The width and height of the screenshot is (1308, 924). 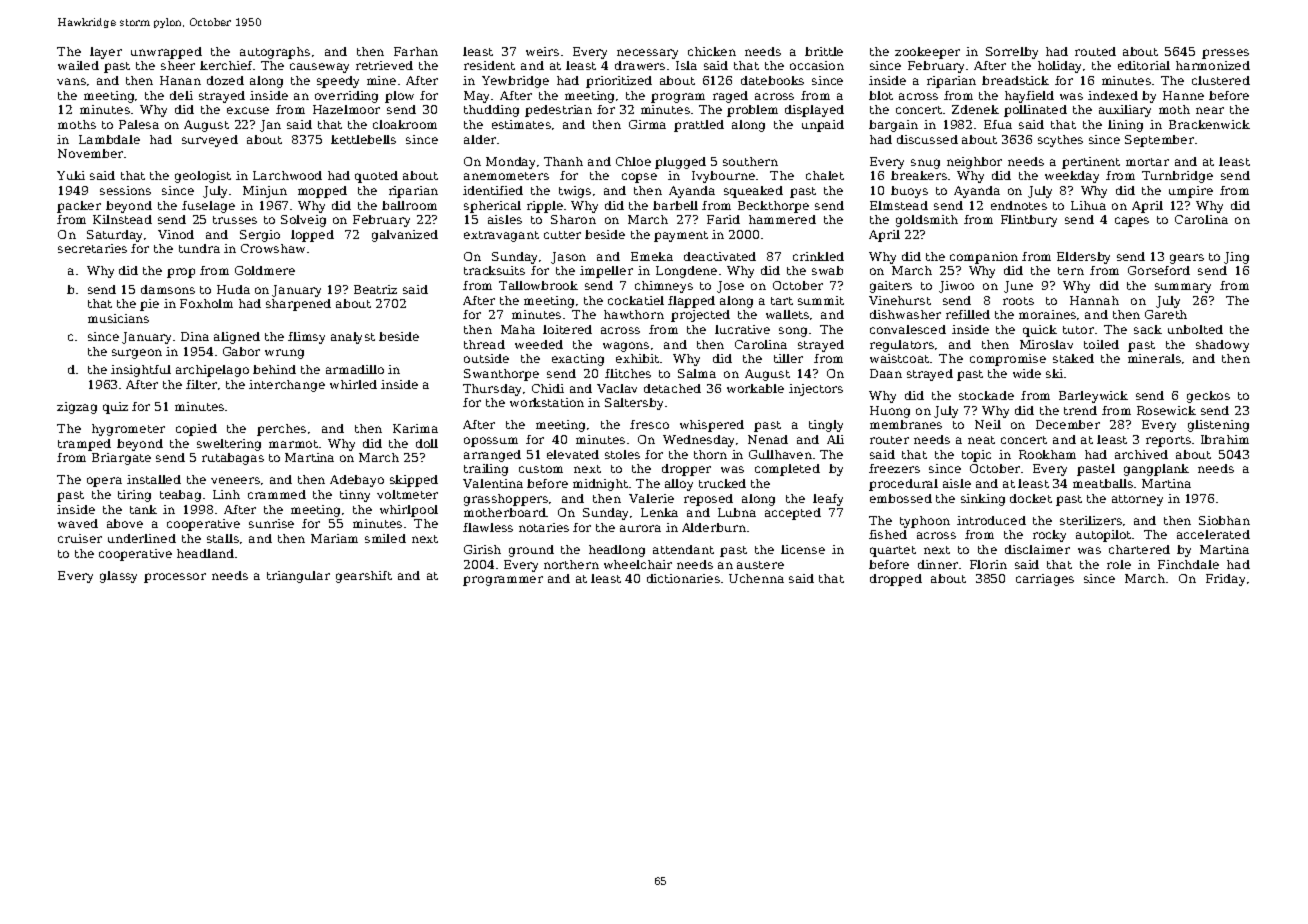 I want to click on Jason, so click(x=568, y=258).
